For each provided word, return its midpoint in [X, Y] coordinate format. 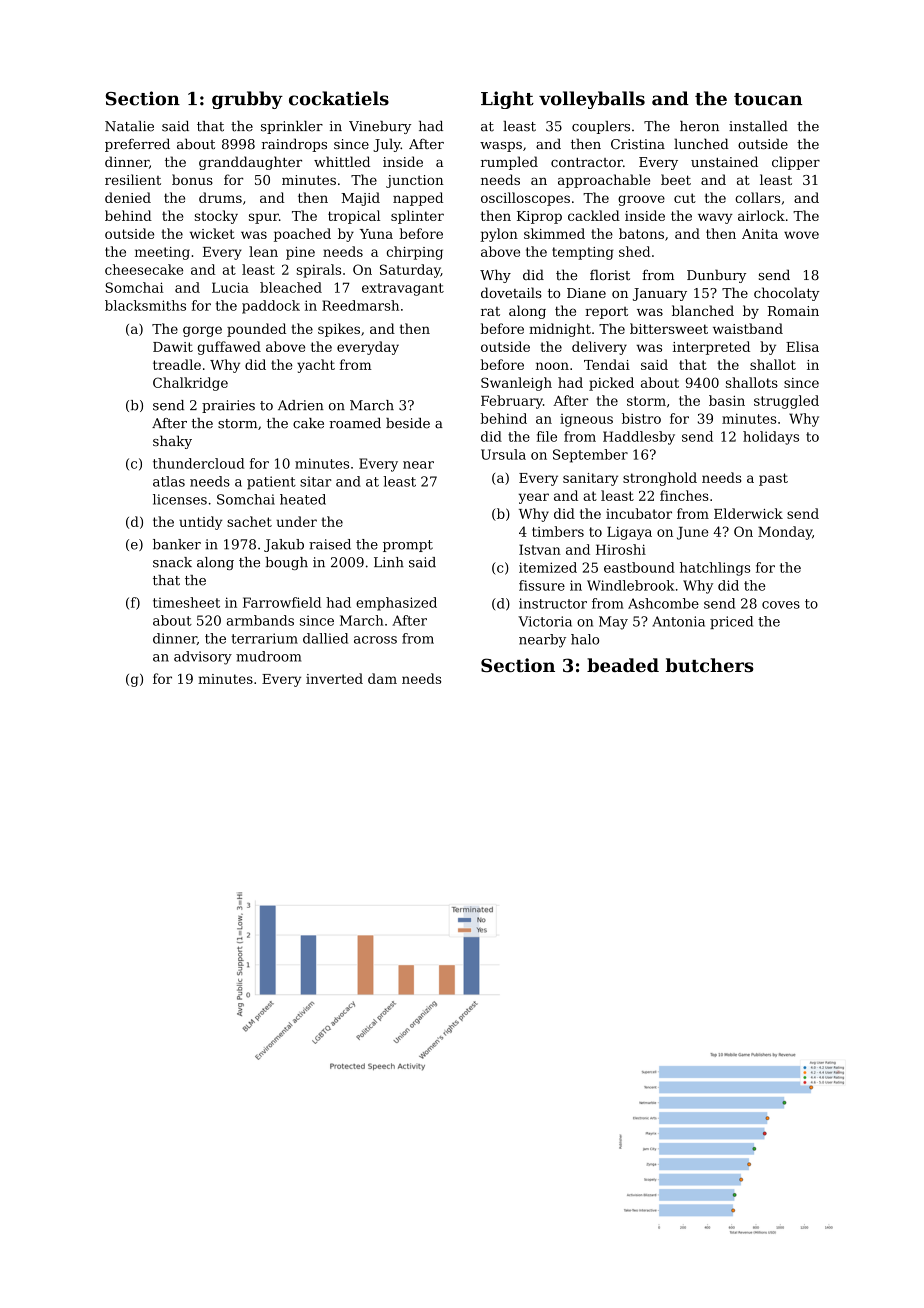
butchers [710, 665]
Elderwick [748, 513]
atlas [169, 481]
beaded [623, 665]
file [547, 436]
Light [507, 100]
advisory [203, 658]
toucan [768, 99]
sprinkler [292, 127]
